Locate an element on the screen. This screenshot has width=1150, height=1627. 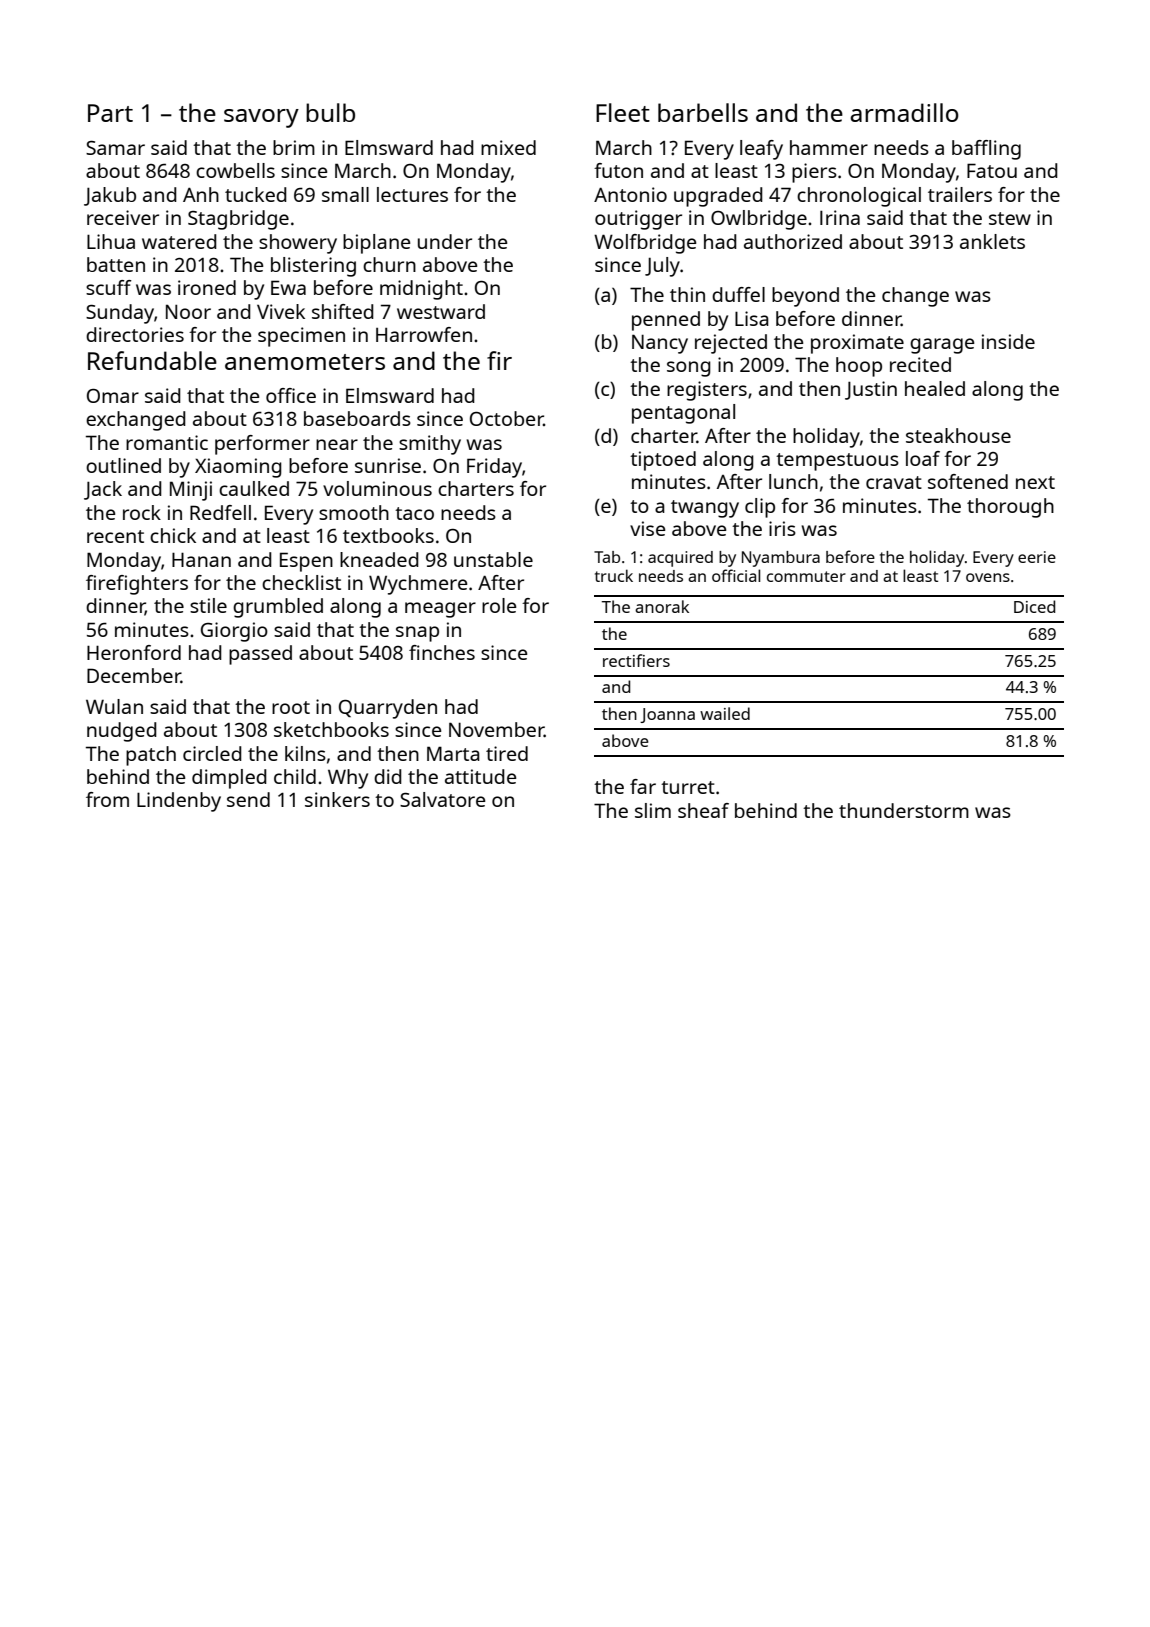
bulb is located at coordinates (330, 112).
